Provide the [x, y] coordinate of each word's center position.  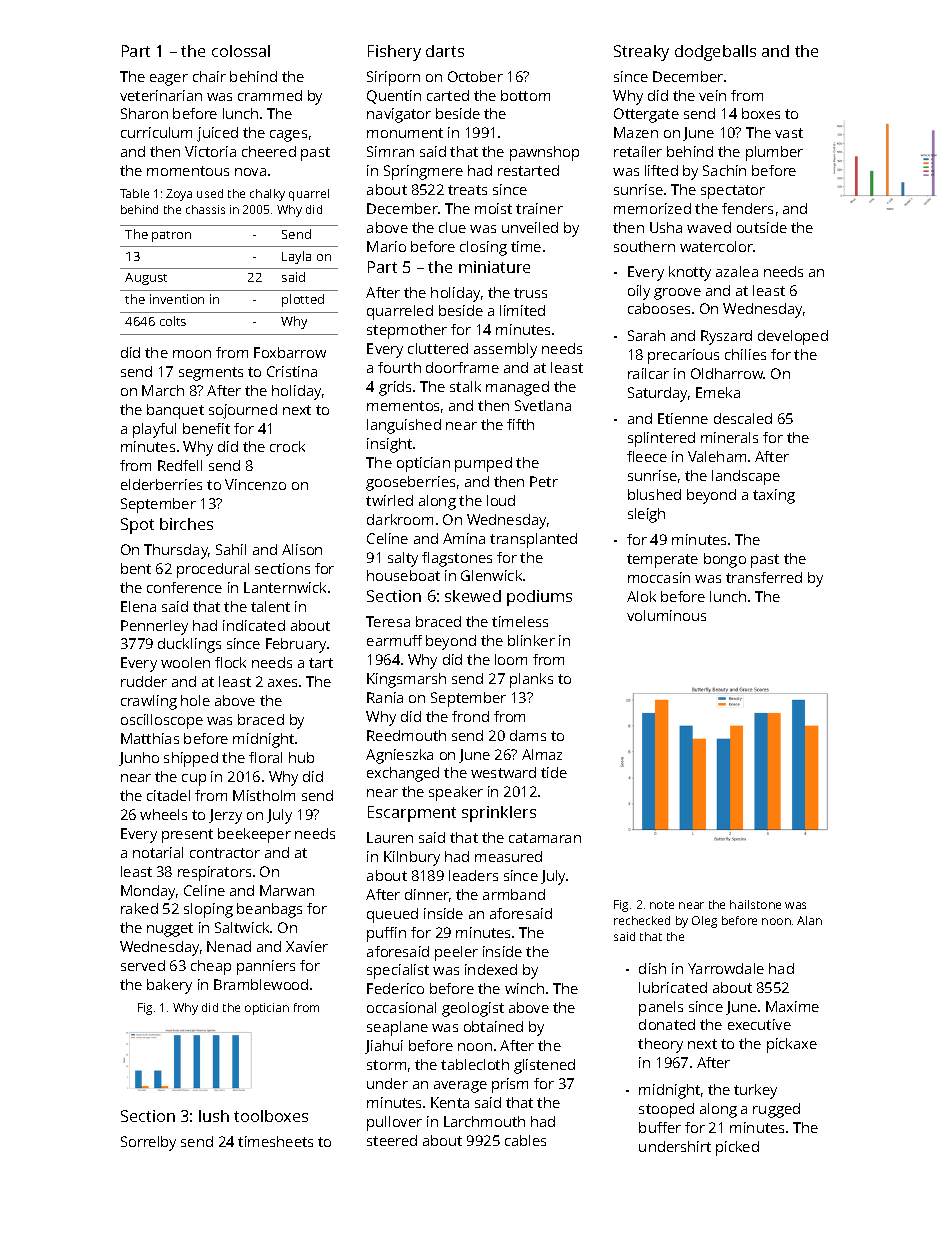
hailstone [755, 904]
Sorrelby [148, 1143]
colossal [241, 51]
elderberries [161, 484]
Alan [809, 920]
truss [530, 293]
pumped [483, 464]
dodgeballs [715, 53]
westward [503, 772]
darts [445, 51]
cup [194, 780]
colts [173, 321]
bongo [725, 560]
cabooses [659, 308]
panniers [266, 967]
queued [392, 915]
